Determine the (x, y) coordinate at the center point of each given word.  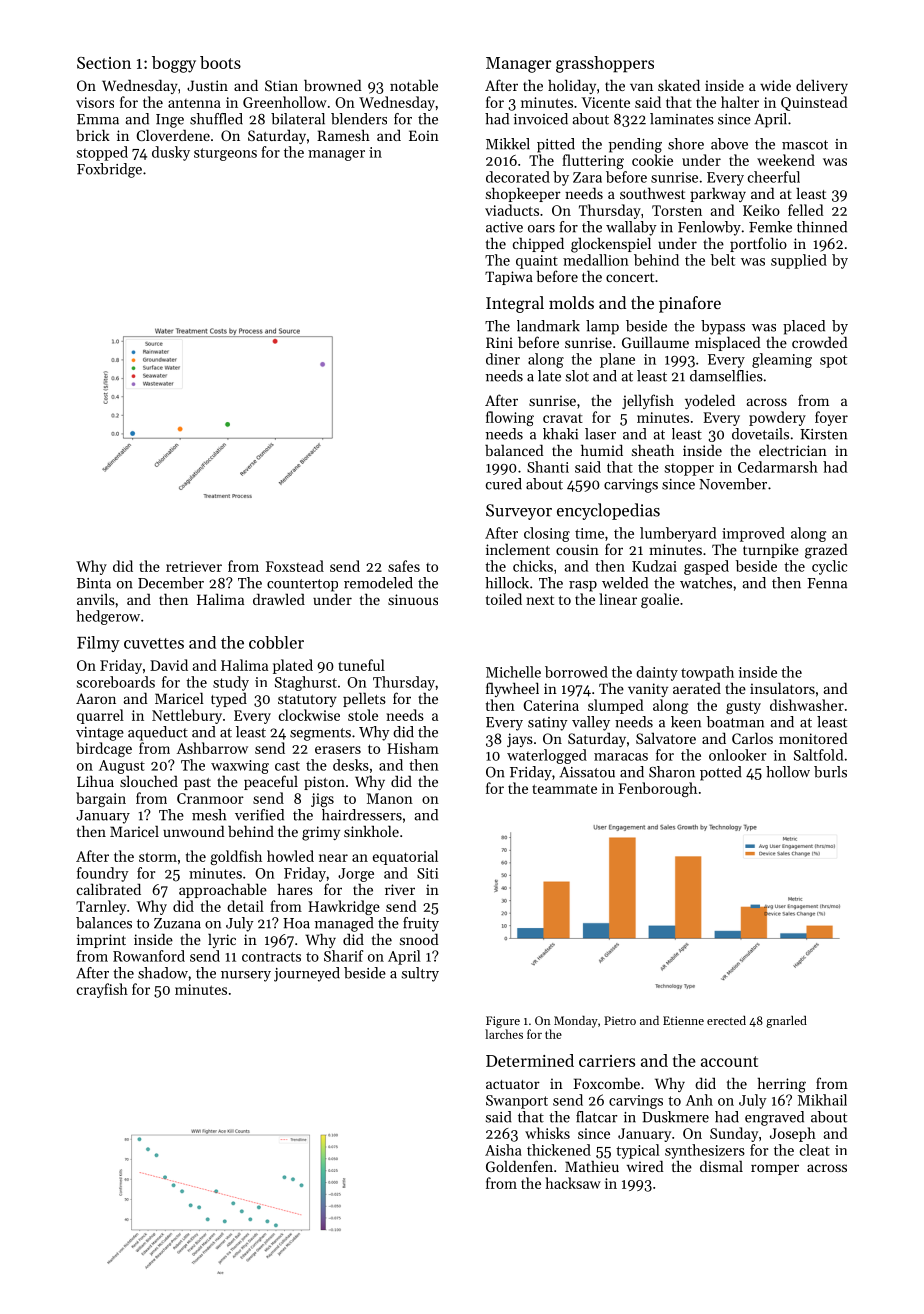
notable (414, 85)
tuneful (361, 665)
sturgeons (225, 154)
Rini (499, 342)
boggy (174, 64)
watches (706, 583)
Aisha (503, 1150)
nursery (246, 976)
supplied (799, 261)
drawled (279, 599)
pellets (364, 699)
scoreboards (116, 682)
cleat (815, 1150)
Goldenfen (519, 1166)
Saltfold (818, 755)
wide (775, 85)
